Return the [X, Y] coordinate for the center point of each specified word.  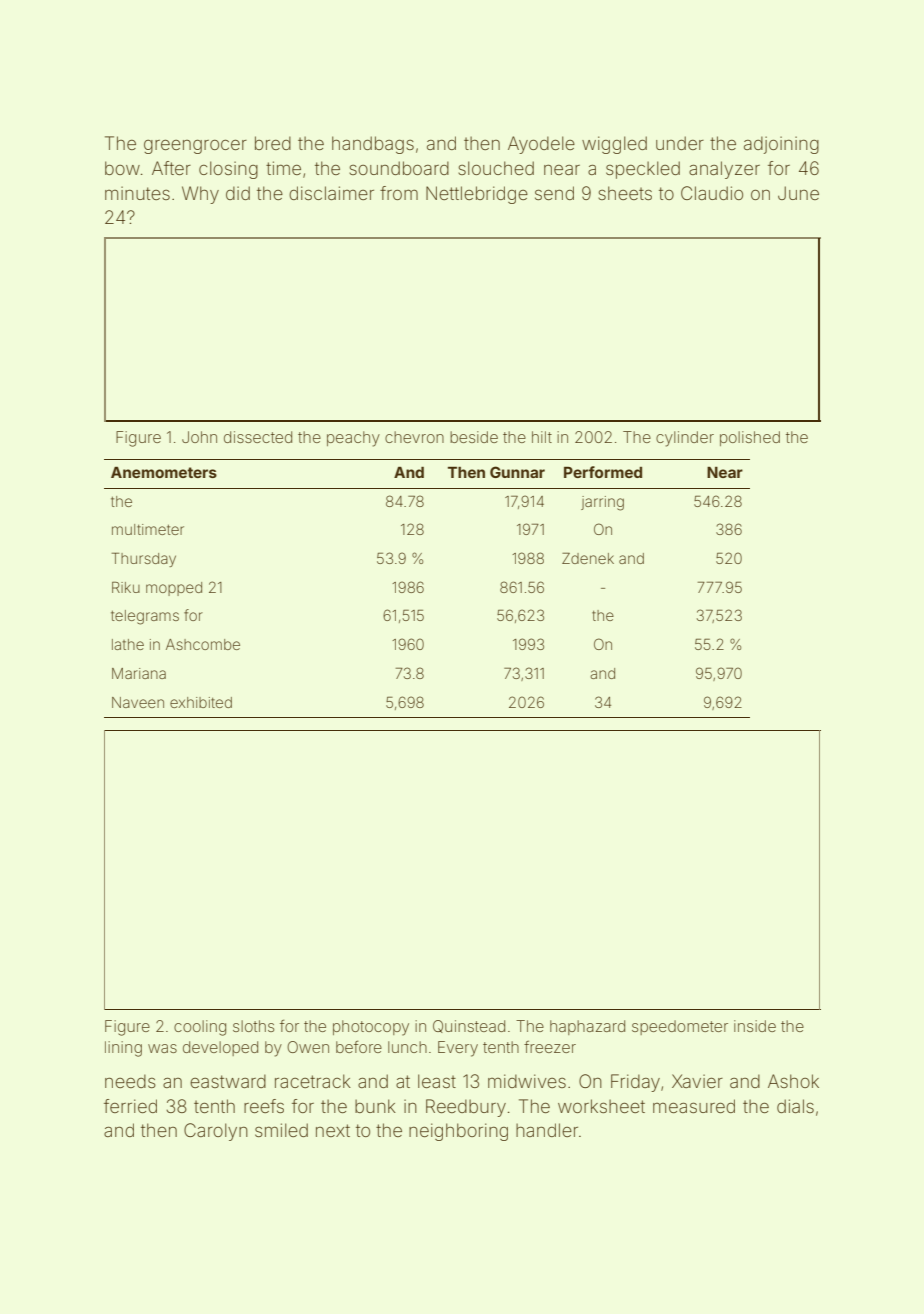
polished [750, 438]
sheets [625, 193]
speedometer [680, 1027]
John [199, 437]
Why [200, 195]
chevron [414, 437]
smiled [281, 1130]
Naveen [138, 702]
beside [474, 437]
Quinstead [469, 1026]
